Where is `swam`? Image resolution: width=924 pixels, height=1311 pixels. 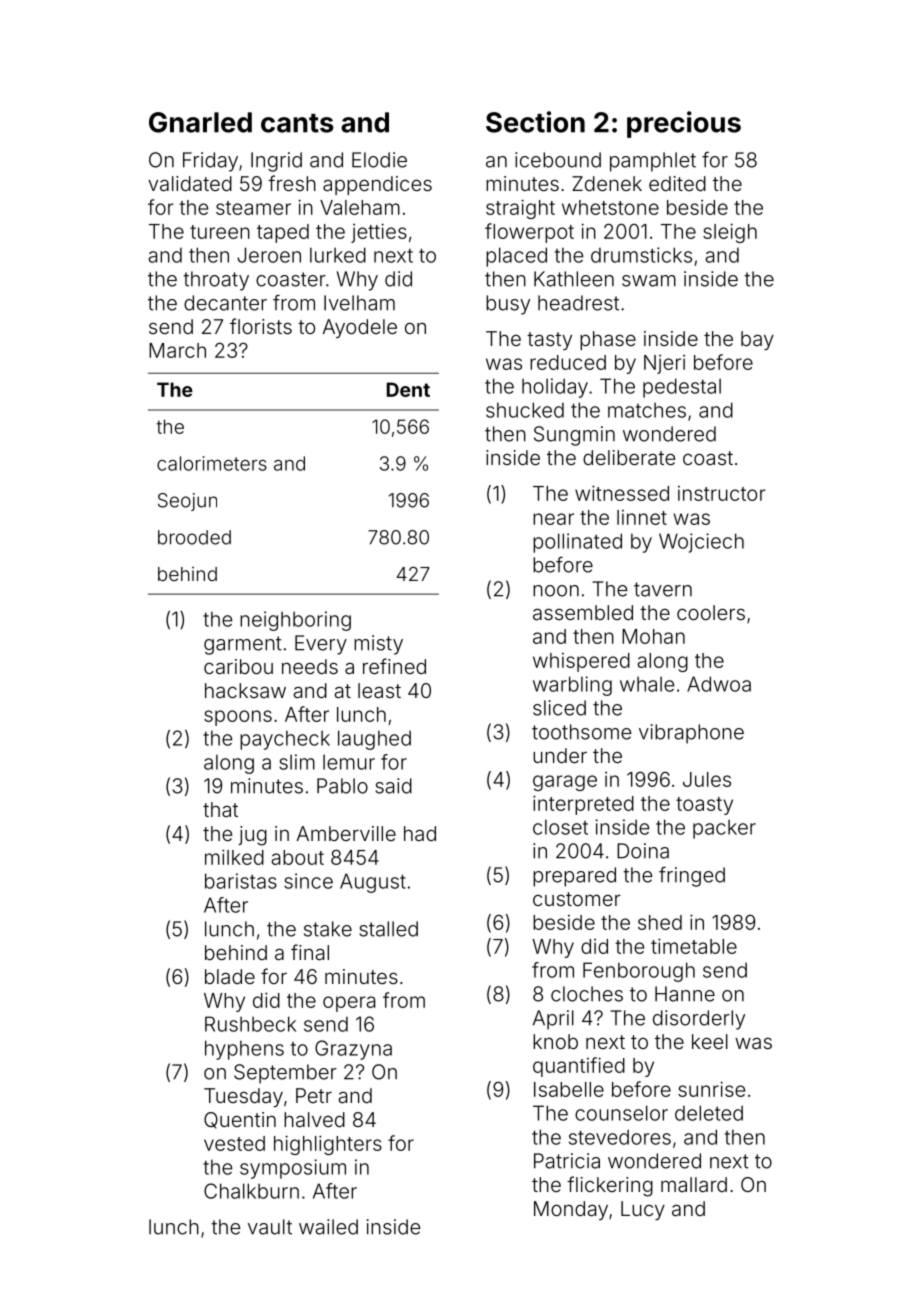
swam is located at coordinates (649, 281).
